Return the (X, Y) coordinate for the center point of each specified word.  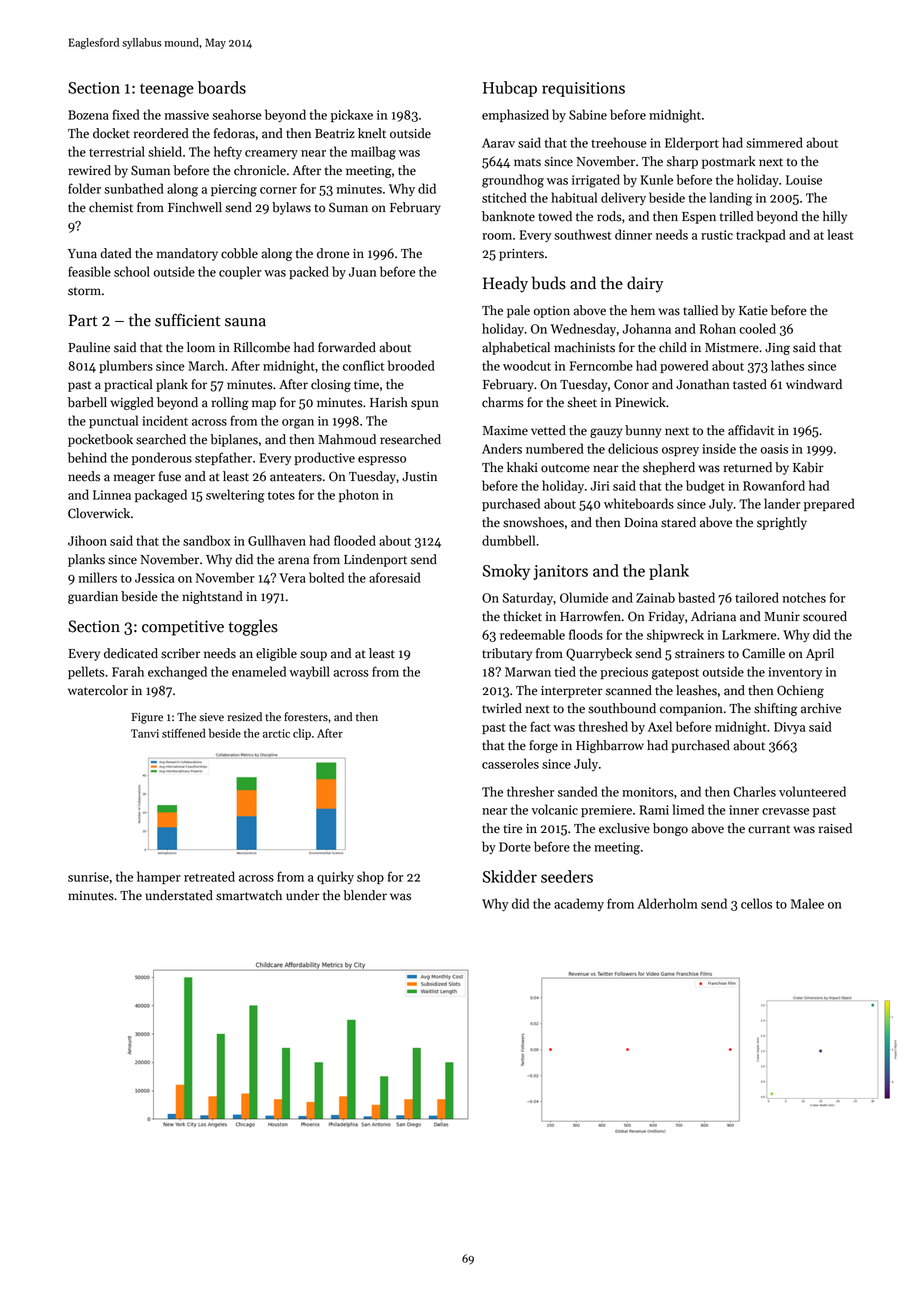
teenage (167, 90)
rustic (717, 235)
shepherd (669, 468)
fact (540, 726)
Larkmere (749, 634)
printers (521, 255)
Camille (763, 653)
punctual (113, 421)
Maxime (505, 431)
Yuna (82, 254)
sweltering (235, 496)
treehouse (619, 142)
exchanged (177, 673)
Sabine (588, 114)
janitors (560, 572)
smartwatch (249, 895)
